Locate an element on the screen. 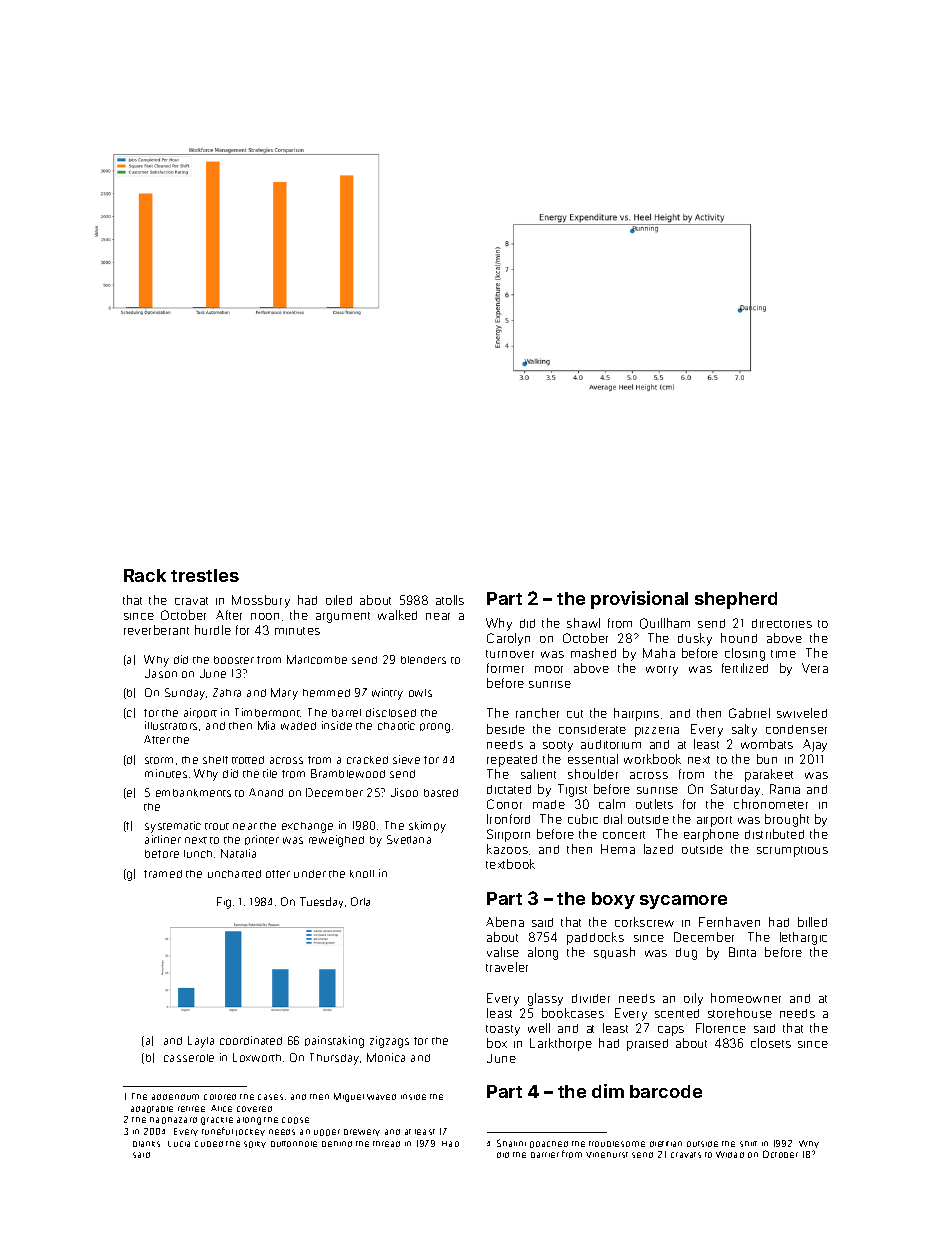  Vinehurst is located at coordinates (607, 1155).
